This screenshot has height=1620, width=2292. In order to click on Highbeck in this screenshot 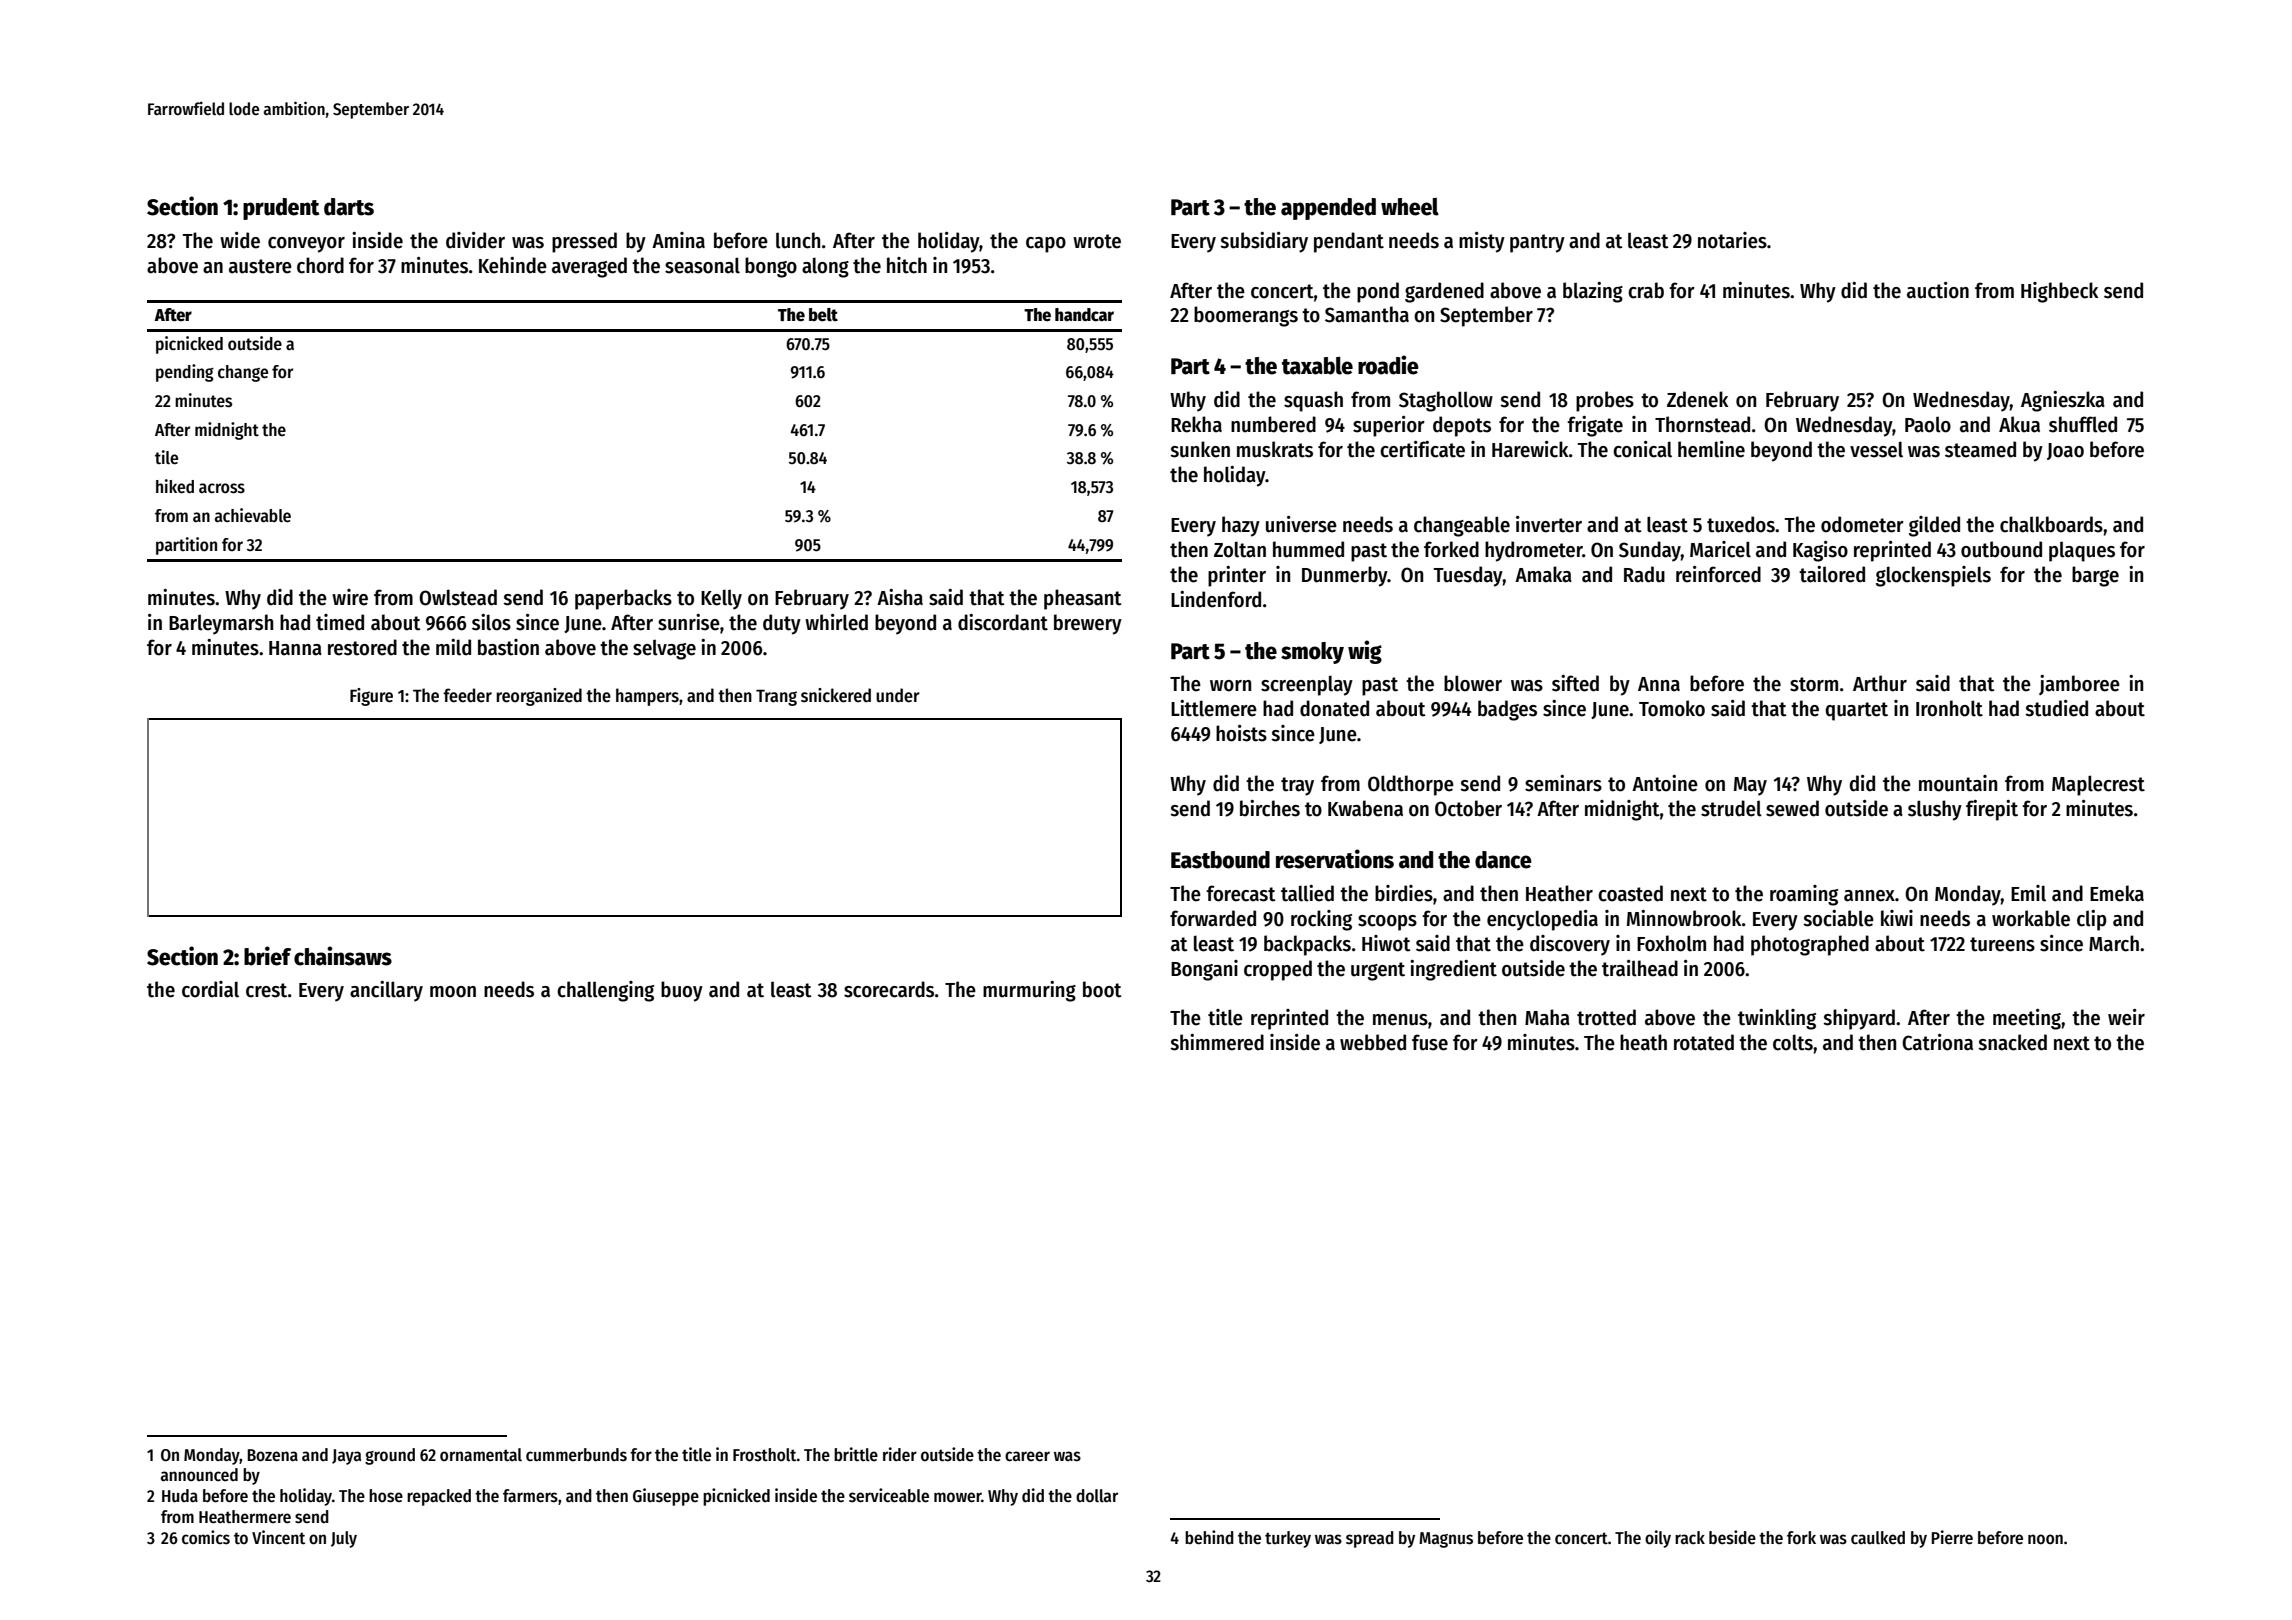, I will do `click(2059, 292)`.
